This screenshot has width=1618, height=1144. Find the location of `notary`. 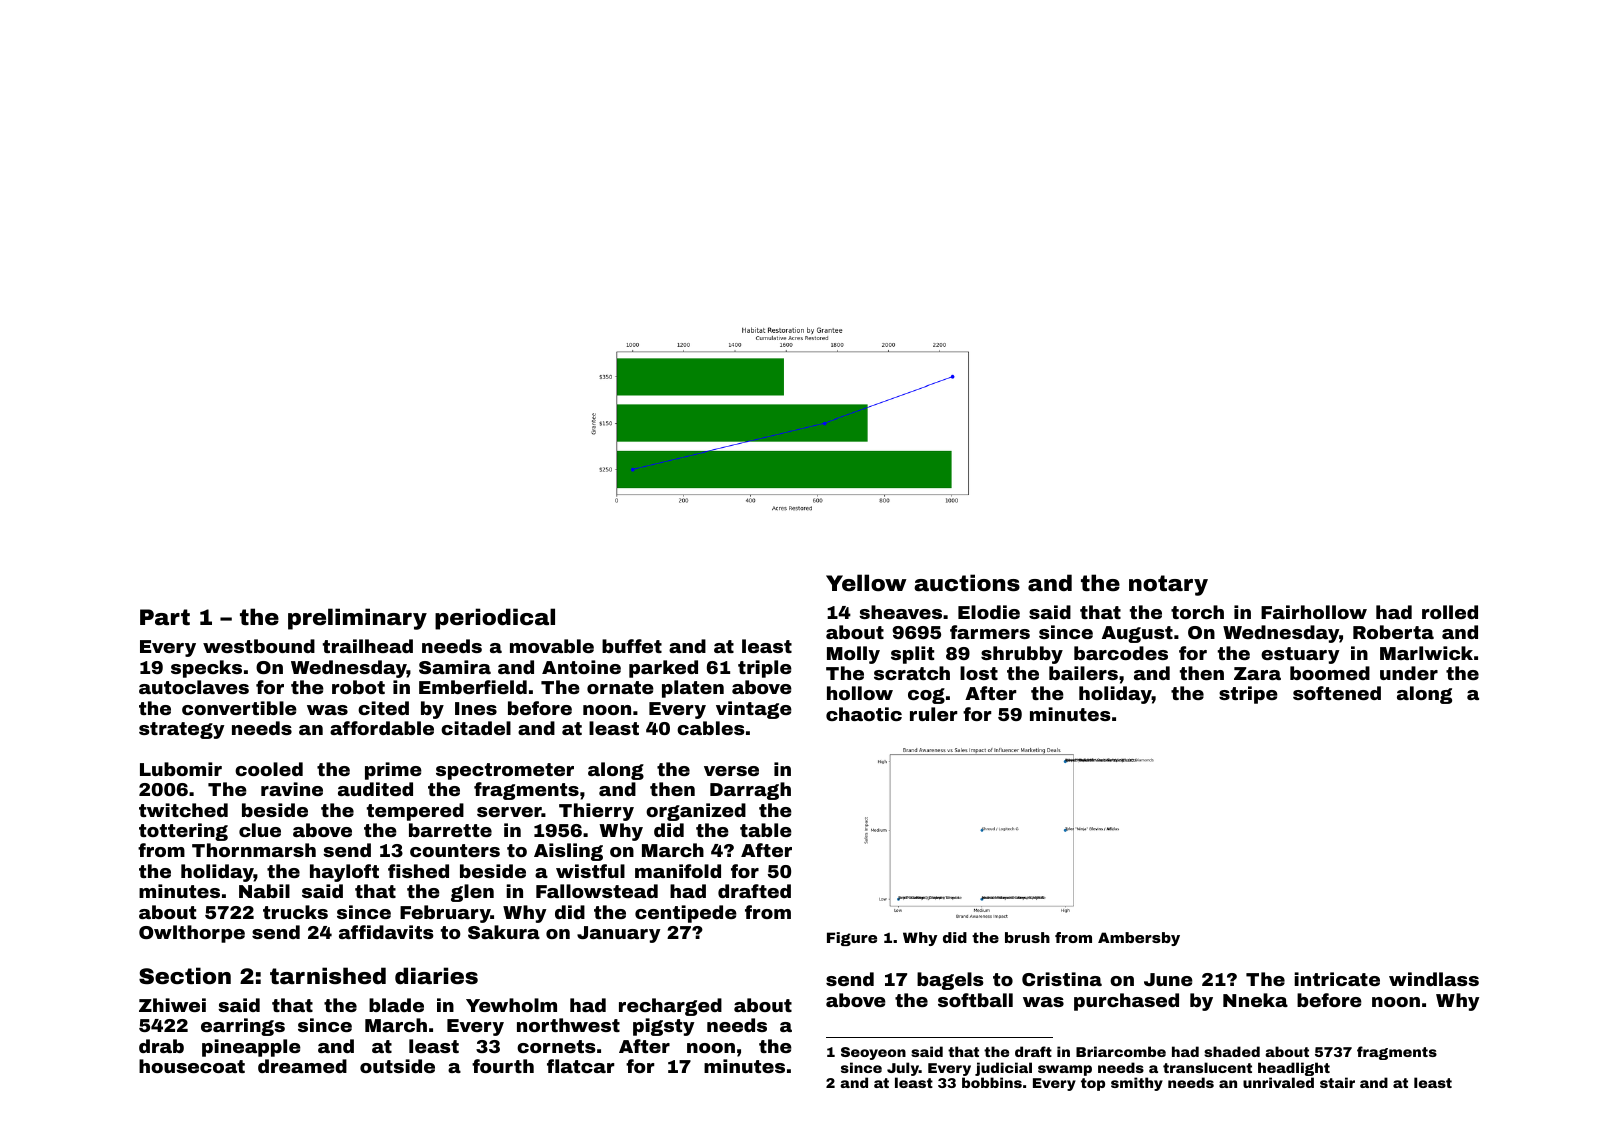

notary is located at coordinates (1168, 585).
